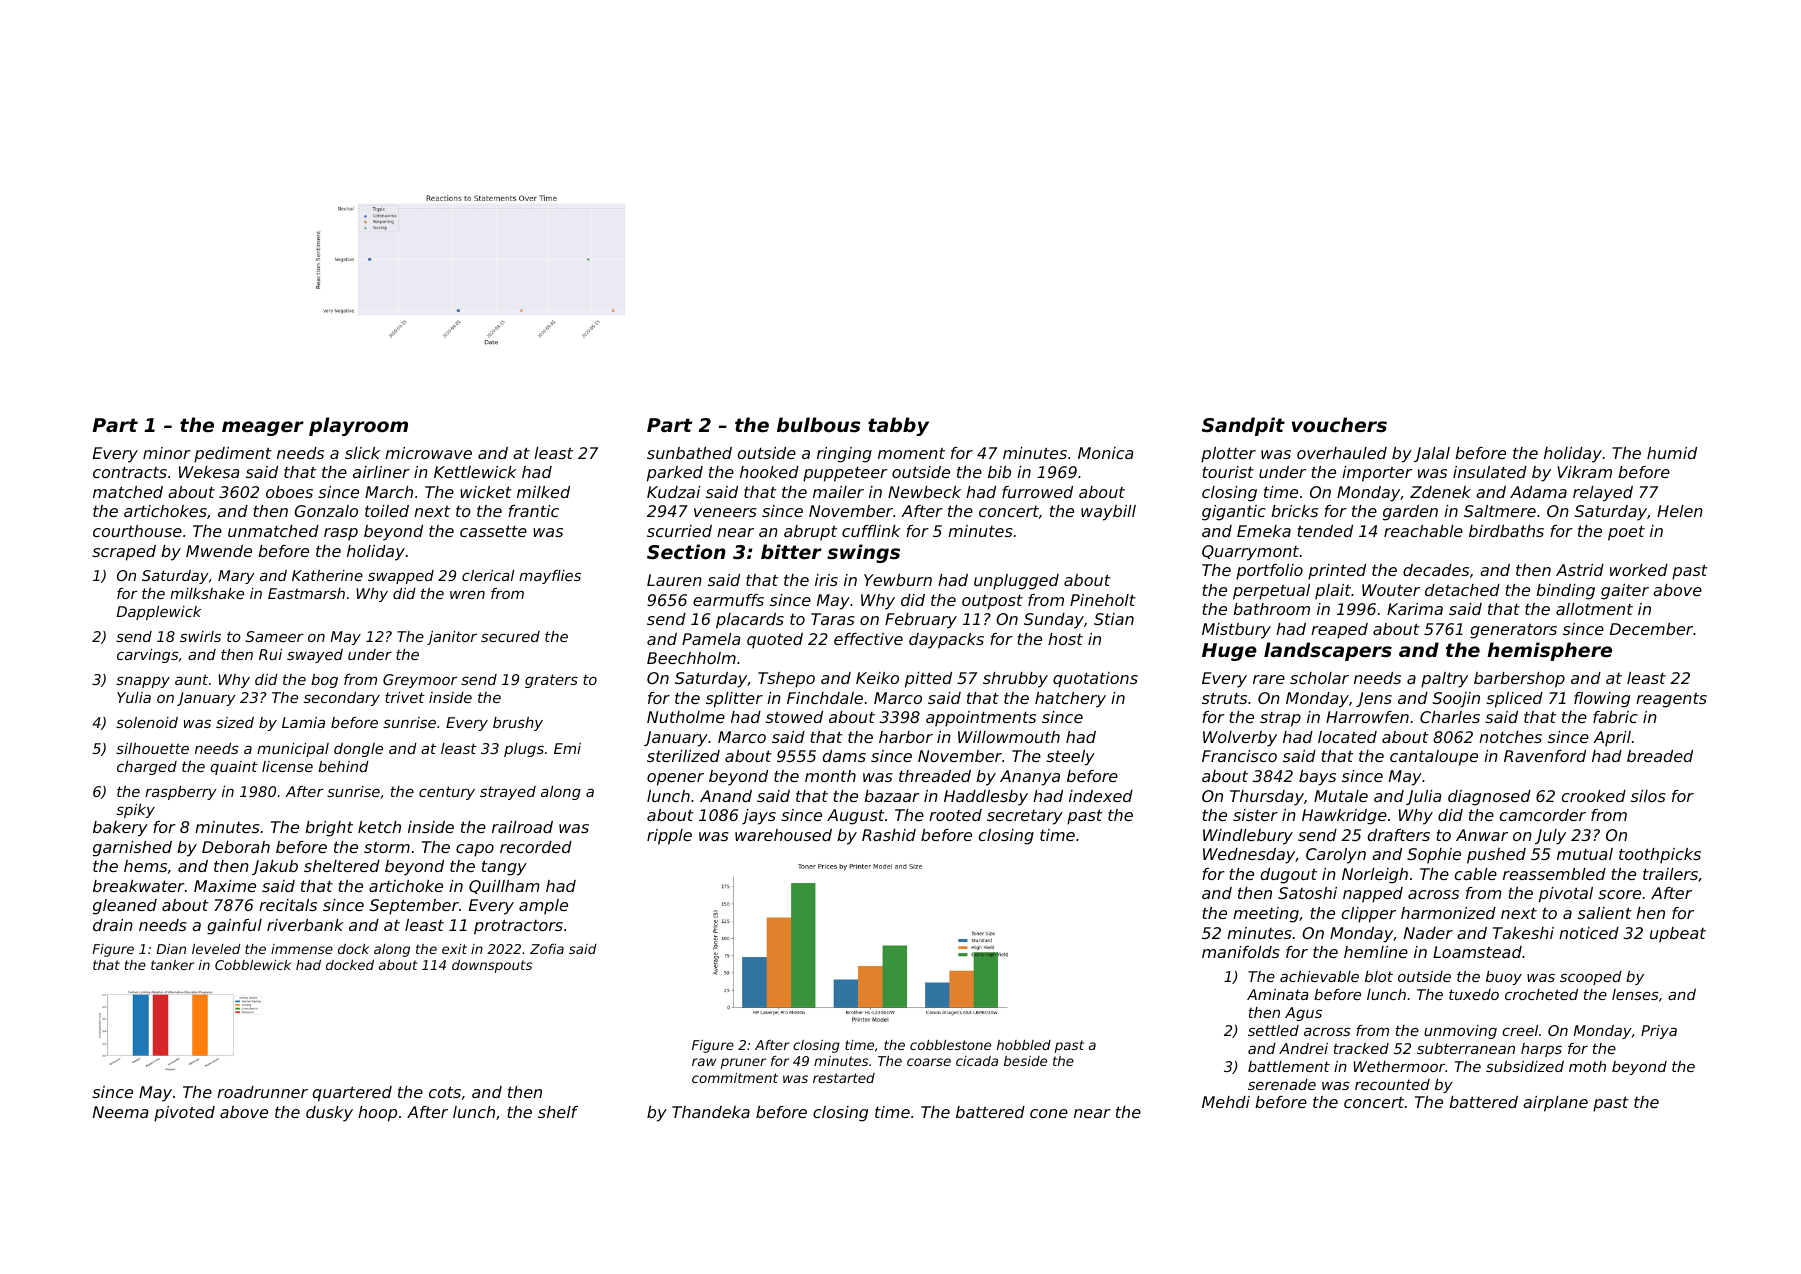  What do you see at coordinates (1506, 531) in the screenshot?
I see `birdbaths` at bounding box center [1506, 531].
